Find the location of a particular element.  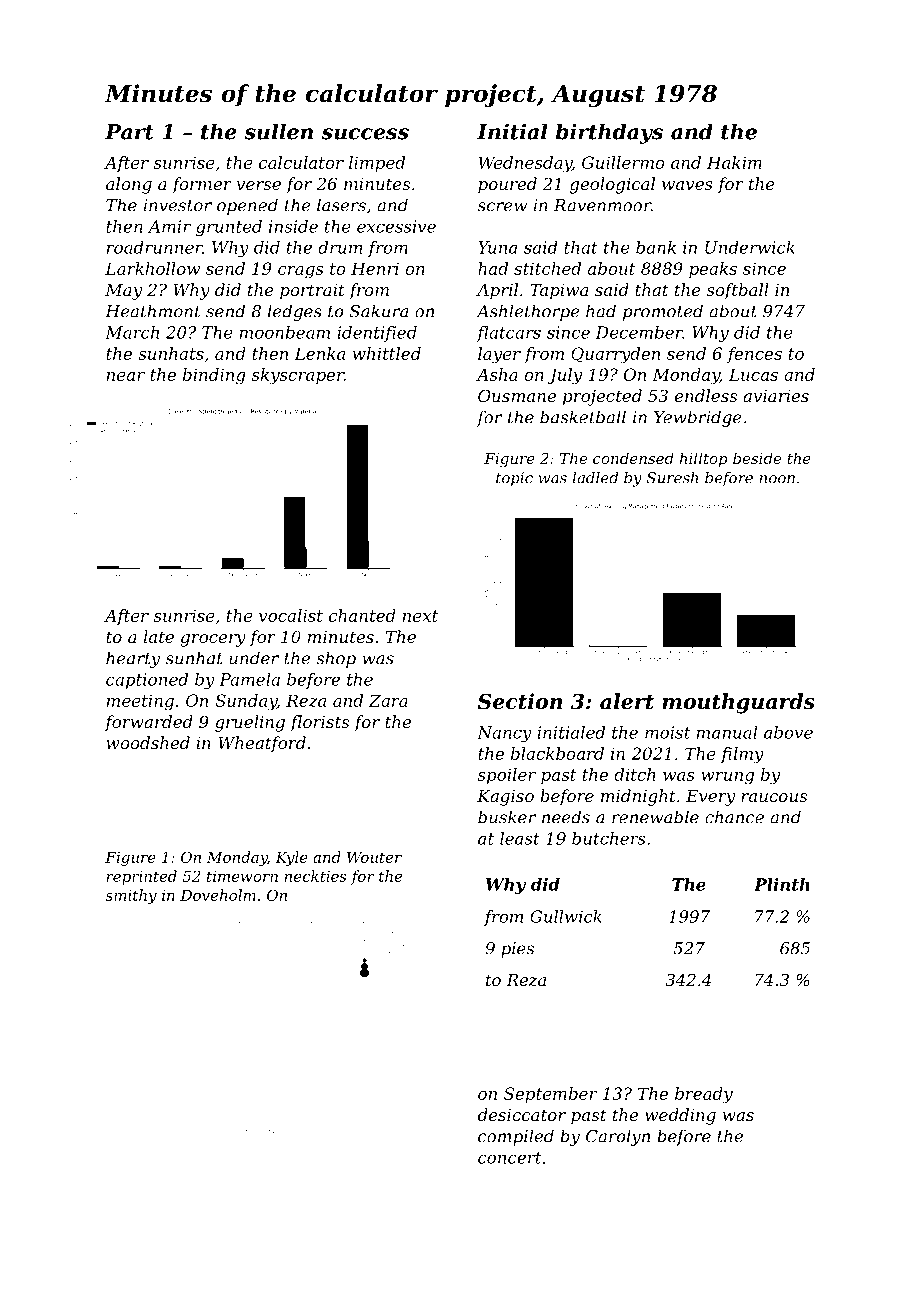

endless is located at coordinates (706, 395).
